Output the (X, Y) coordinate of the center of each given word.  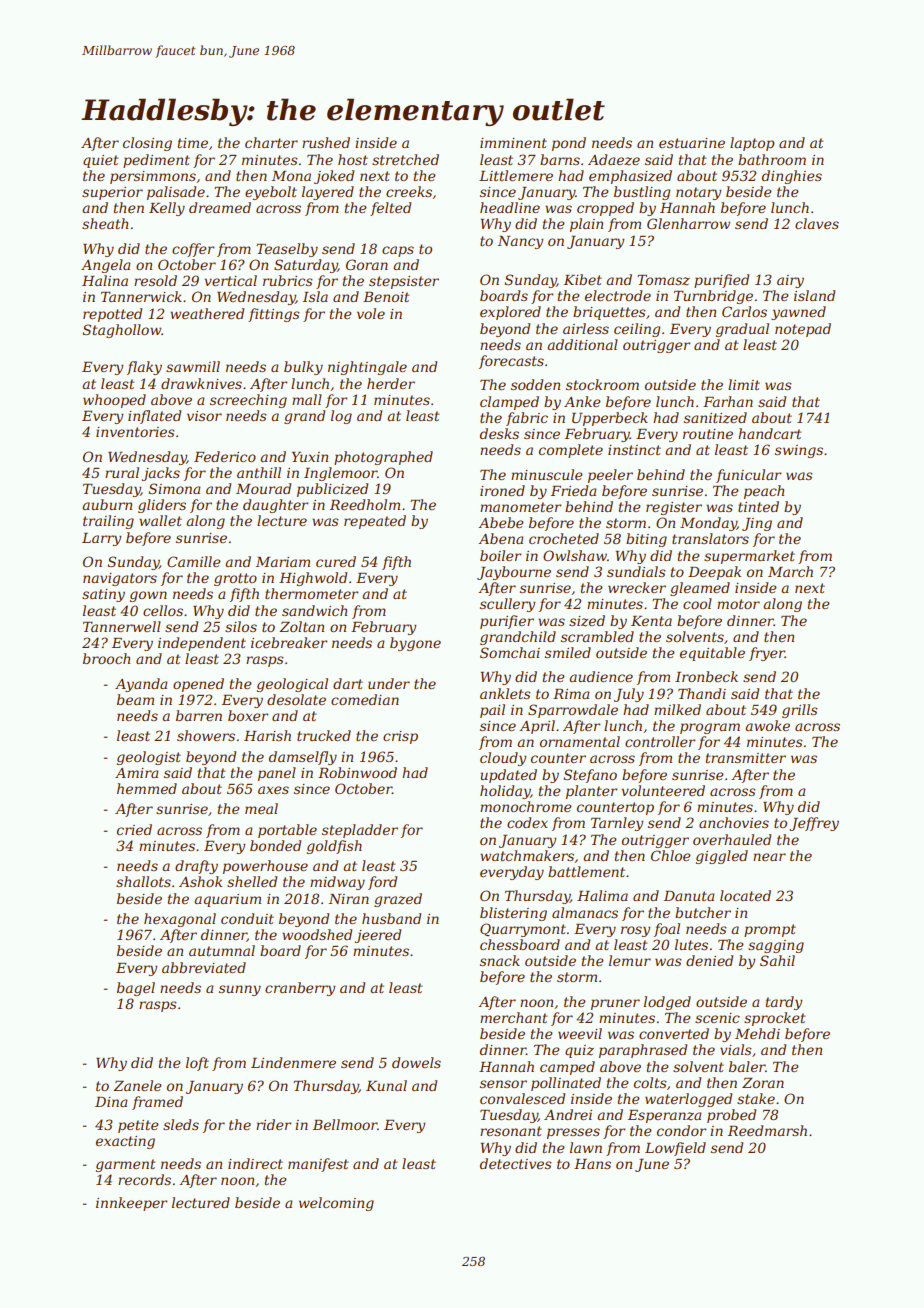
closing (147, 144)
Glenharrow (688, 223)
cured (336, 561)
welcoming (336, 1204)
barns (560, 159)
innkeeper (131, 1204)
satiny (103, 595)
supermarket (749, 557)
